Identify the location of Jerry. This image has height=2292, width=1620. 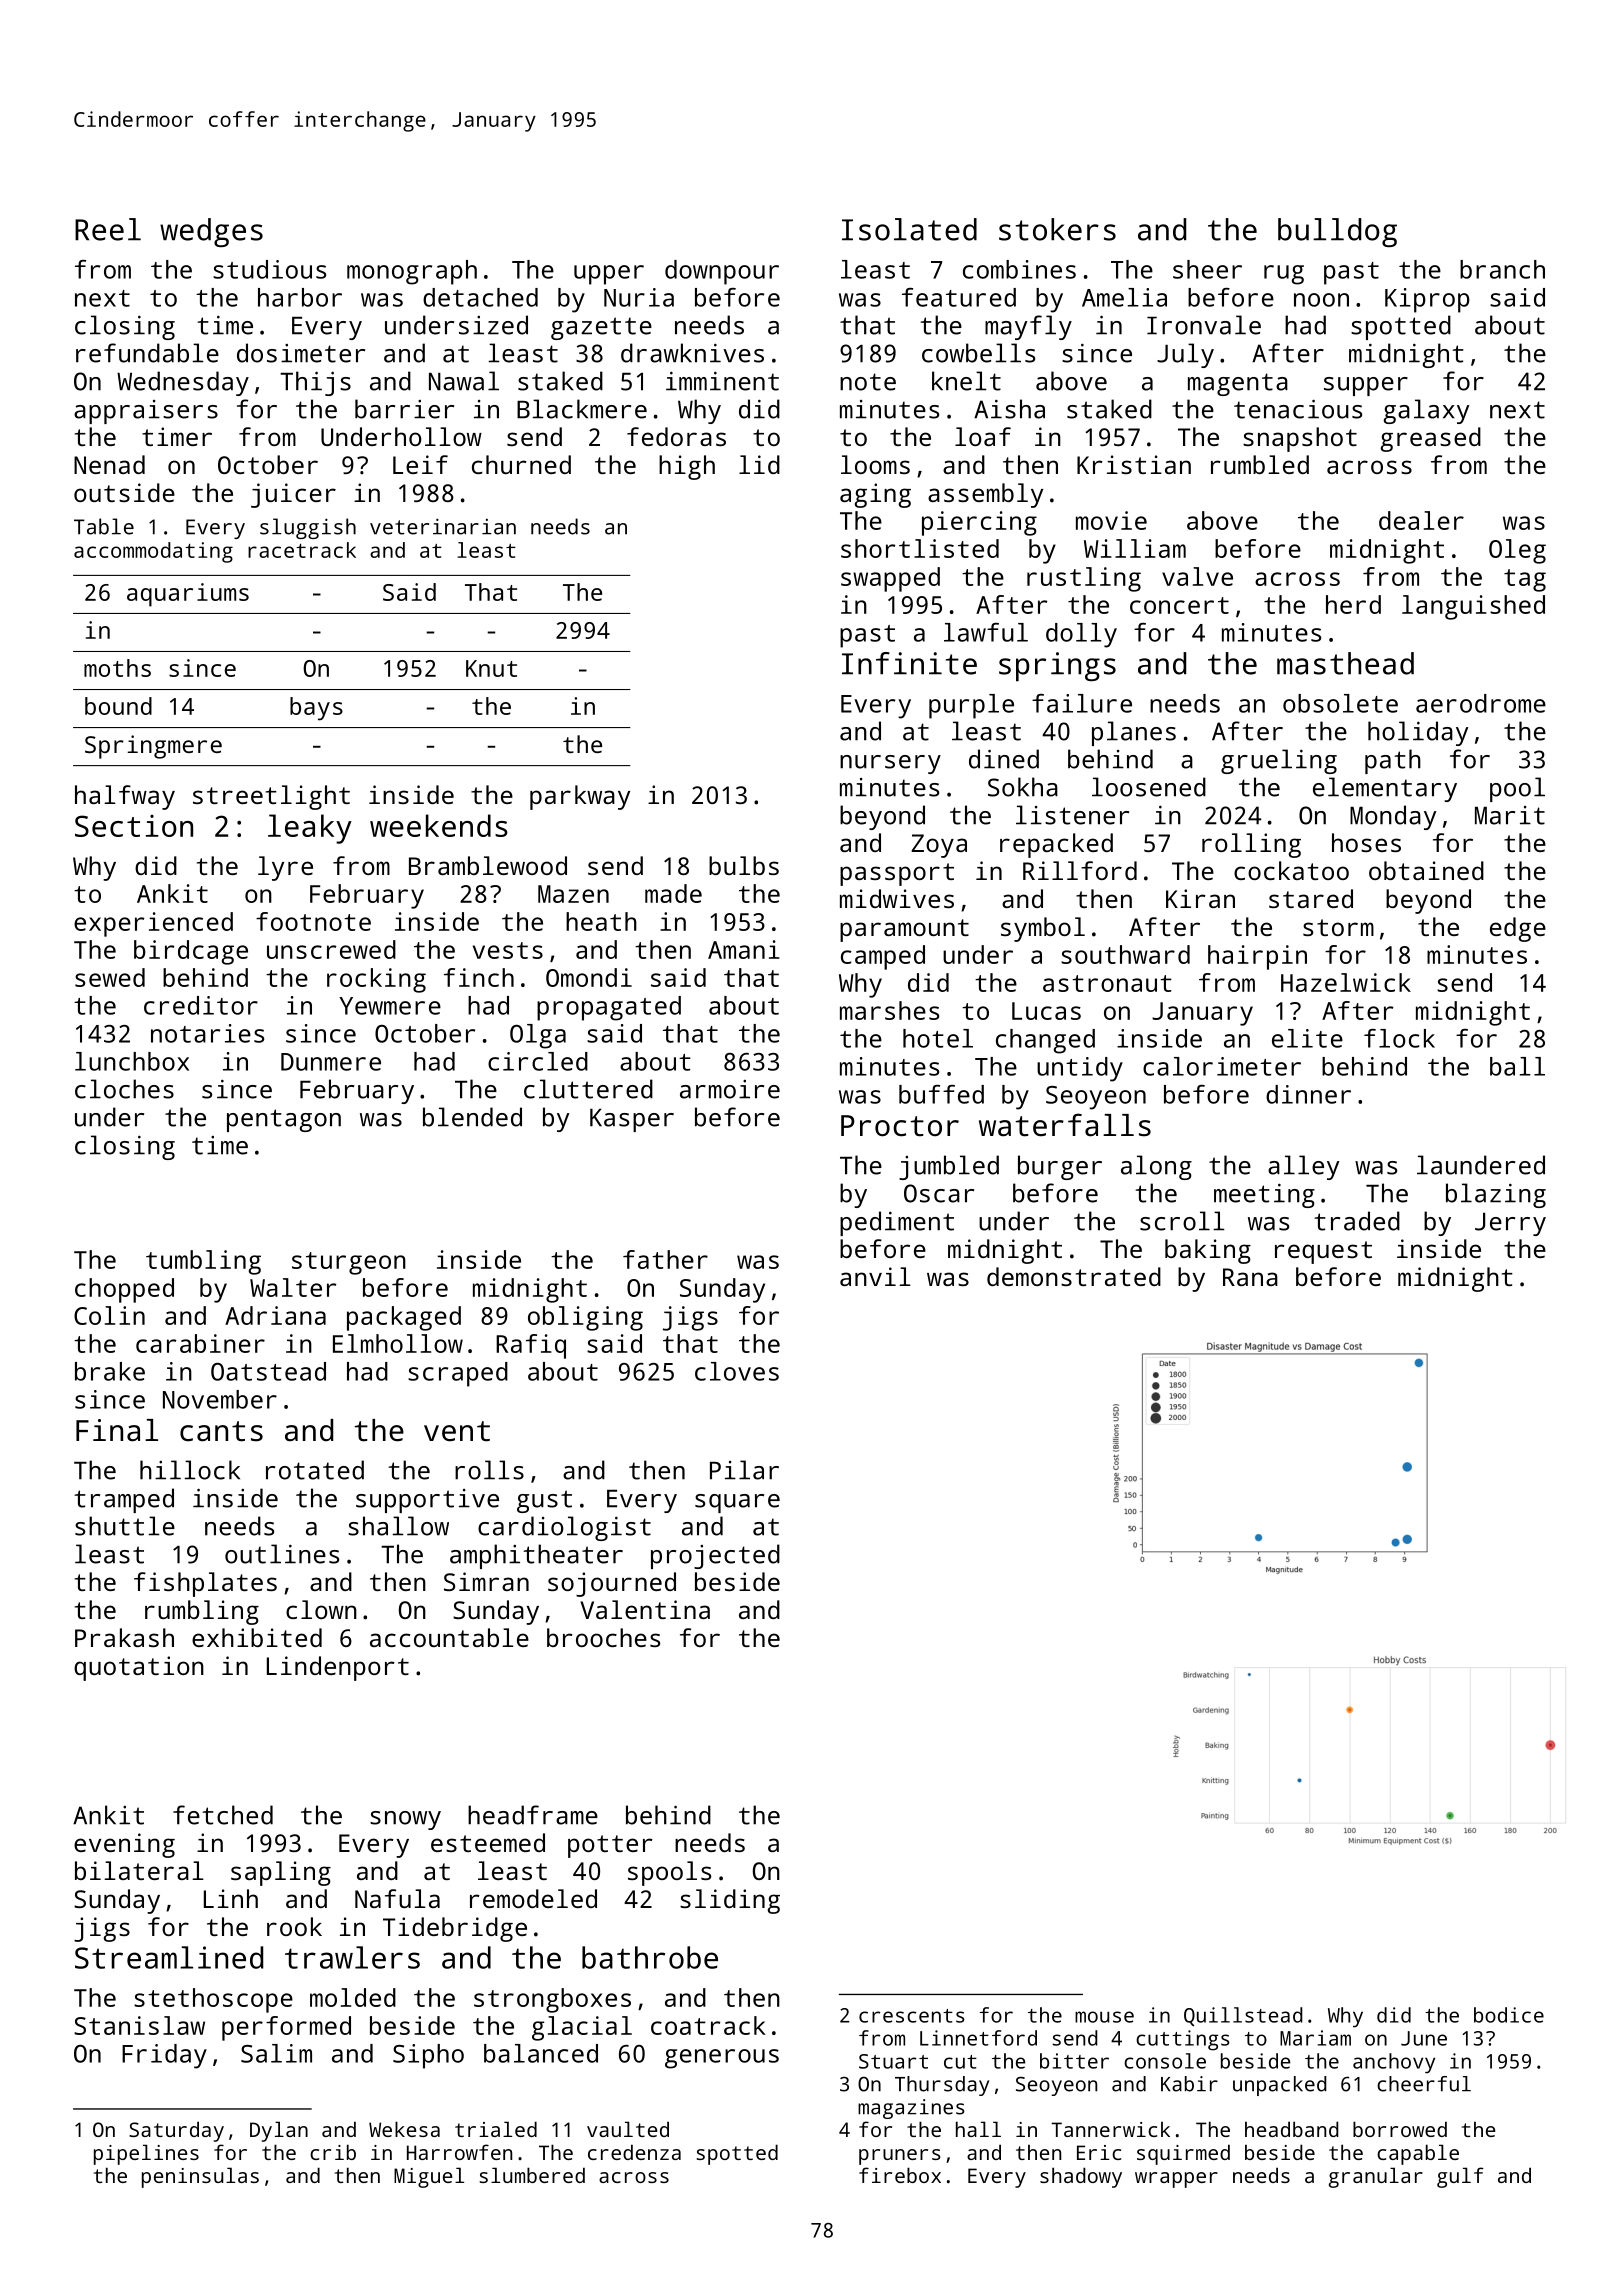
(1510, 1224).
